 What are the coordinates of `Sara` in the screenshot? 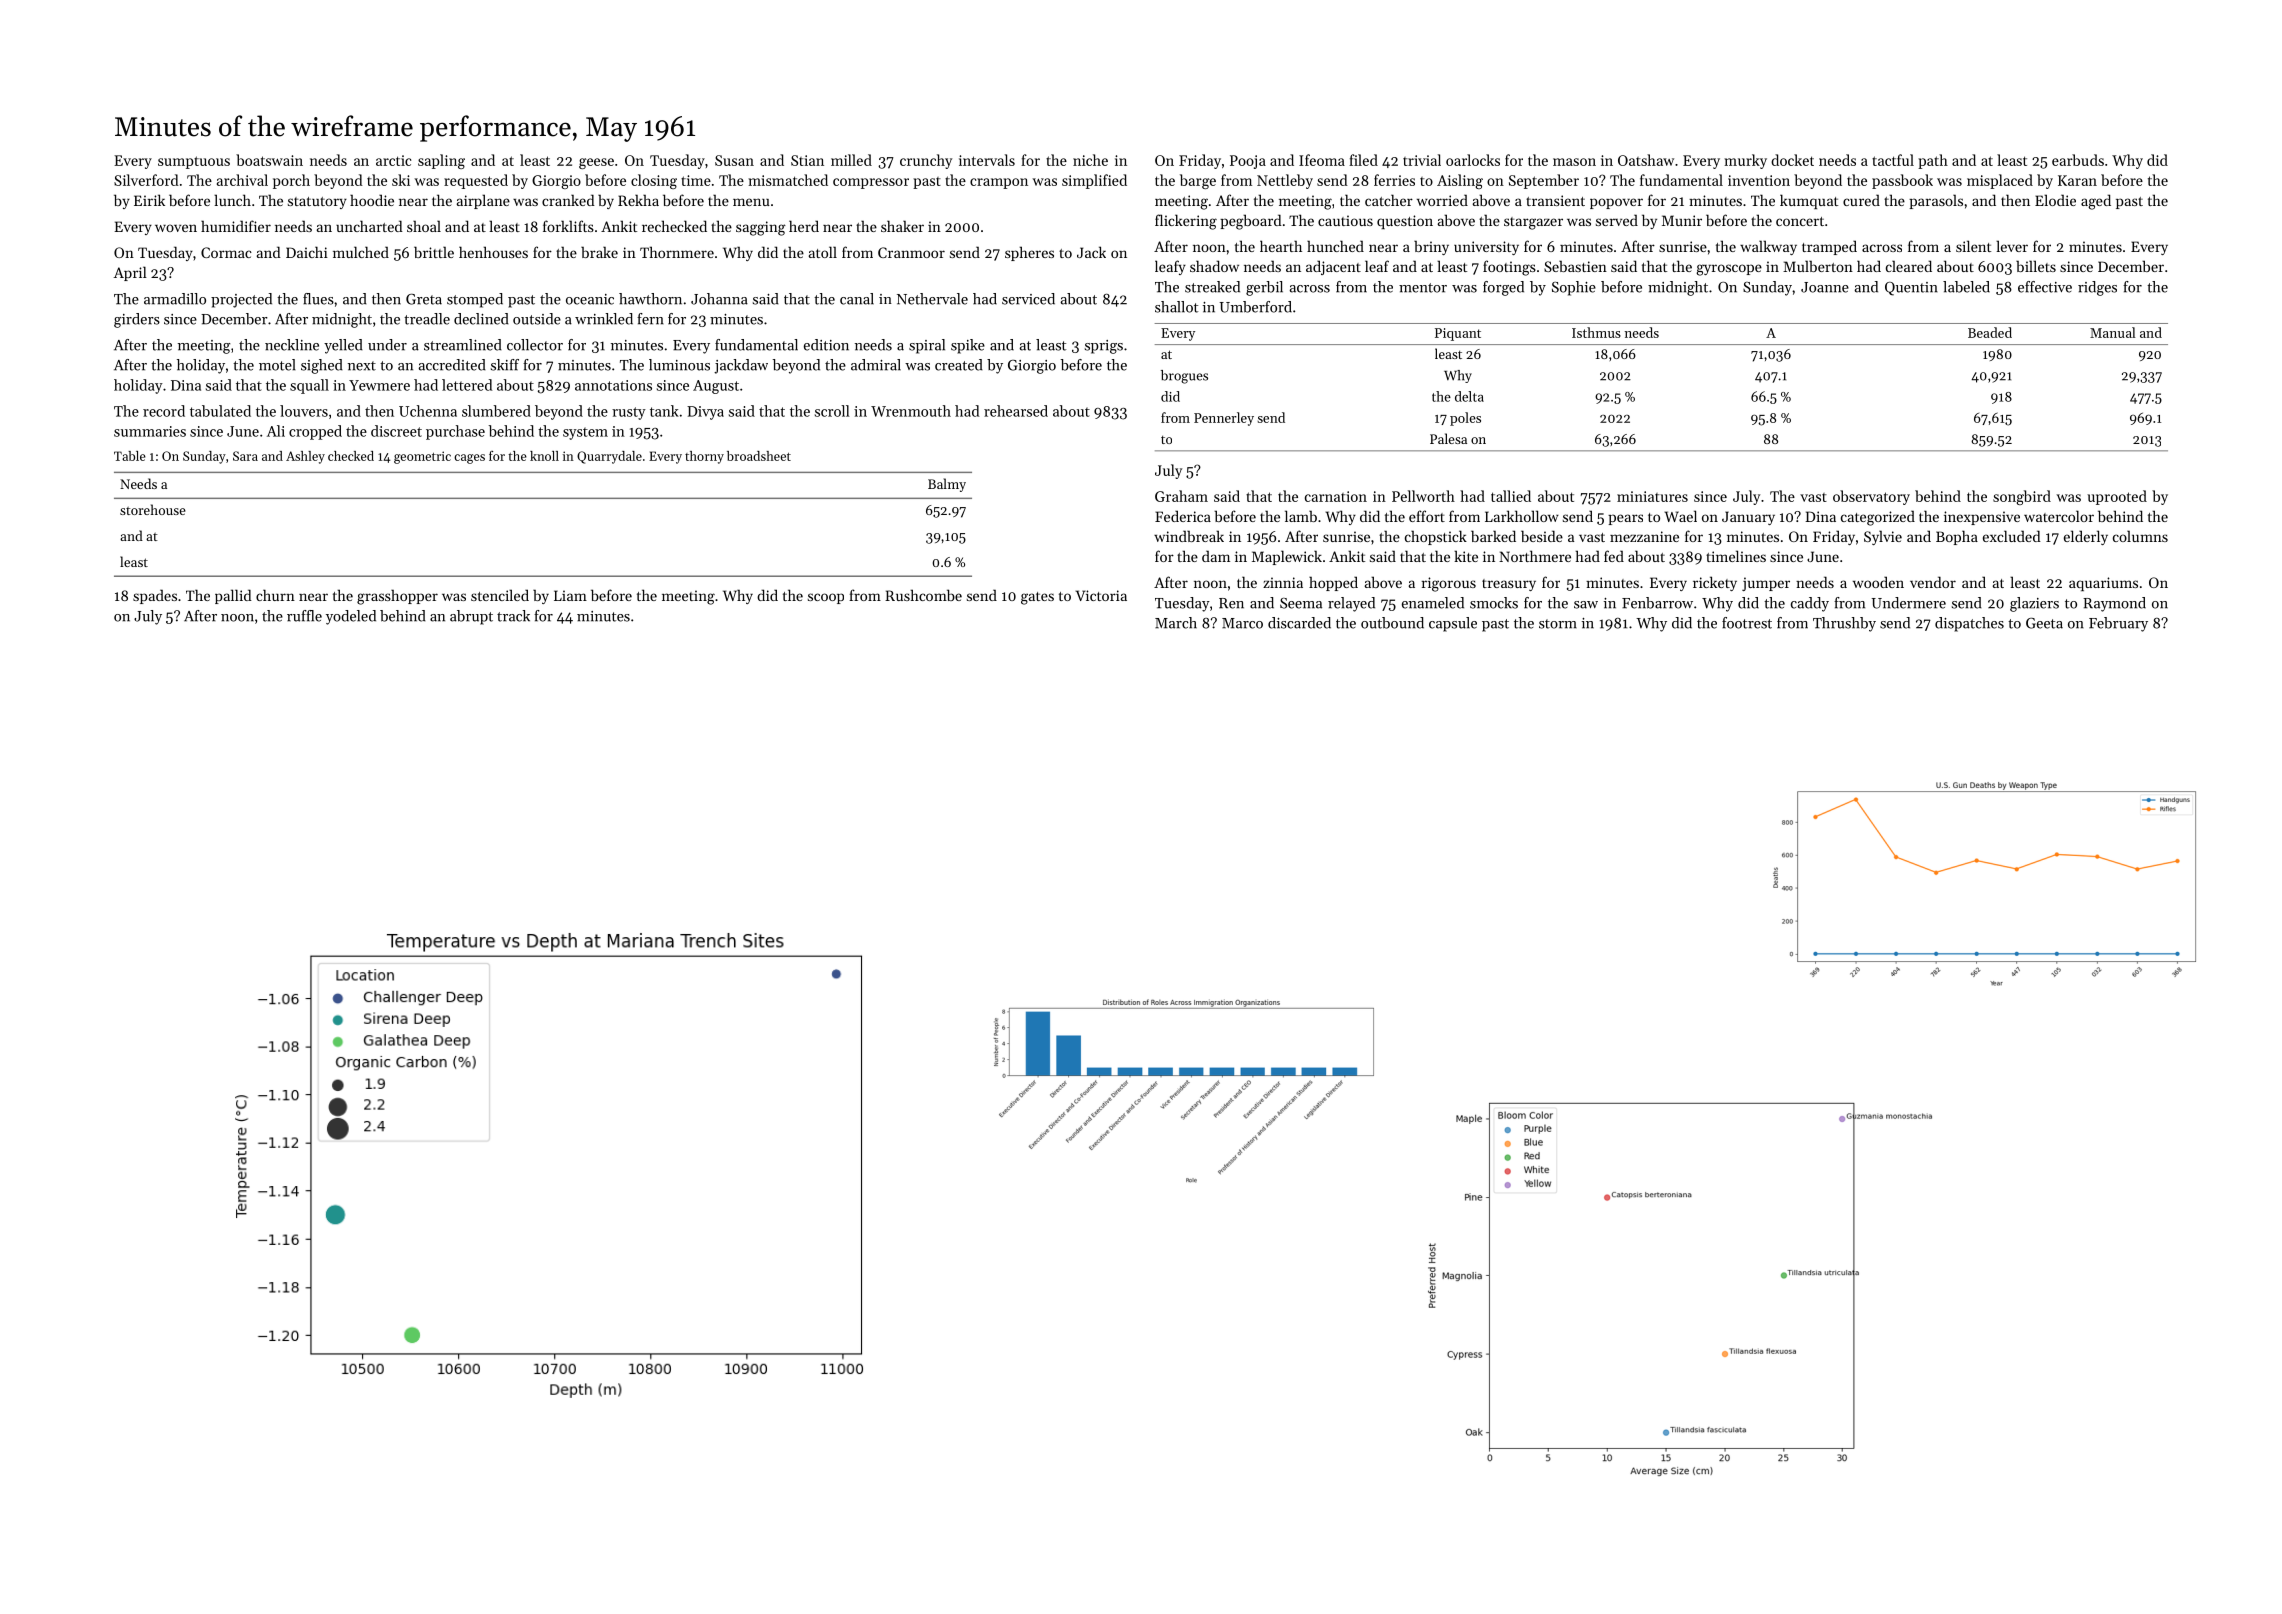 It's located at (245, 456).
